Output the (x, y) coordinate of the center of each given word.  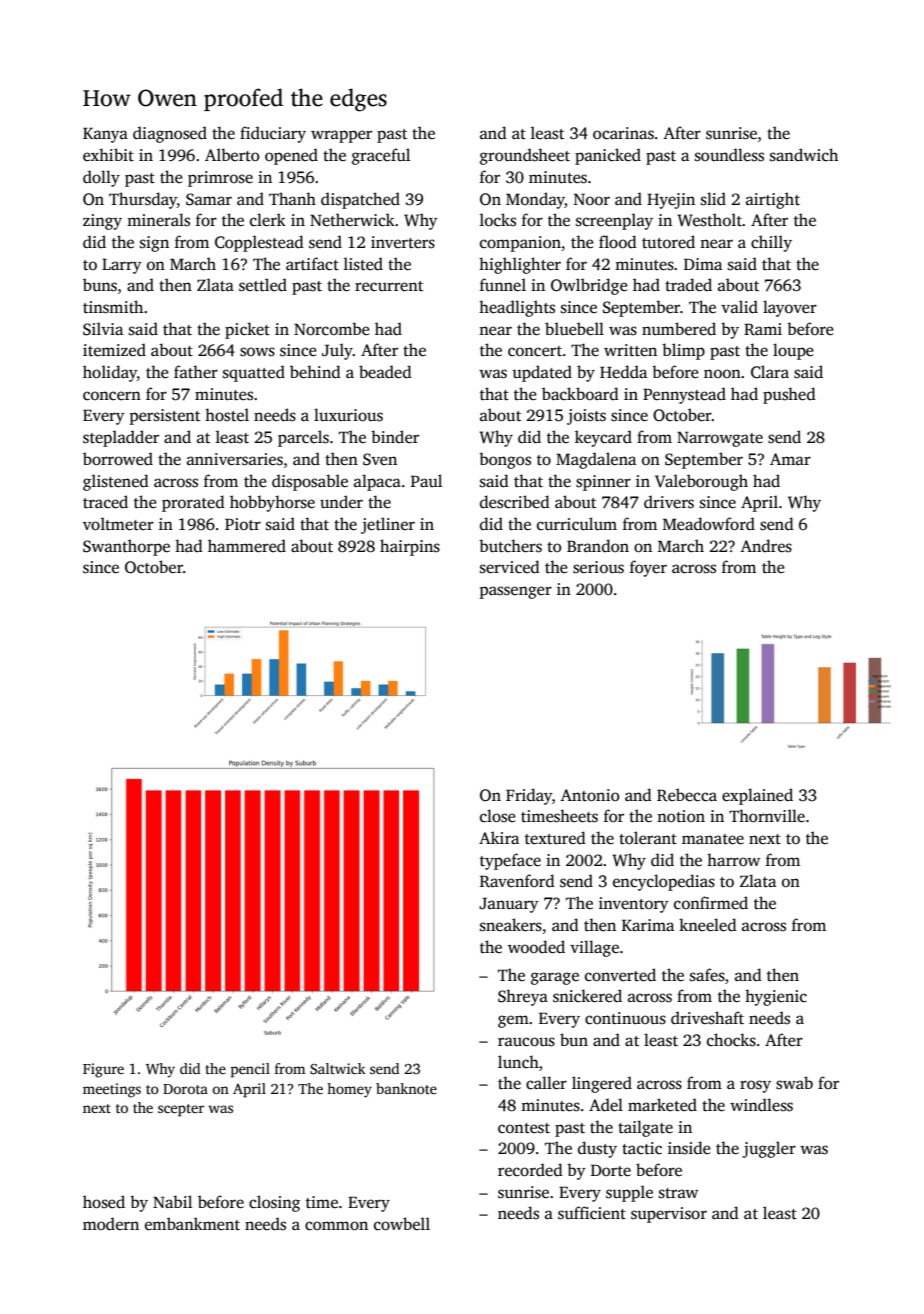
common (336, 1226)
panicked (608, 156)
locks (498, 220)
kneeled (708, 925)
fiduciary (273, 134)
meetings (112, 1090)
